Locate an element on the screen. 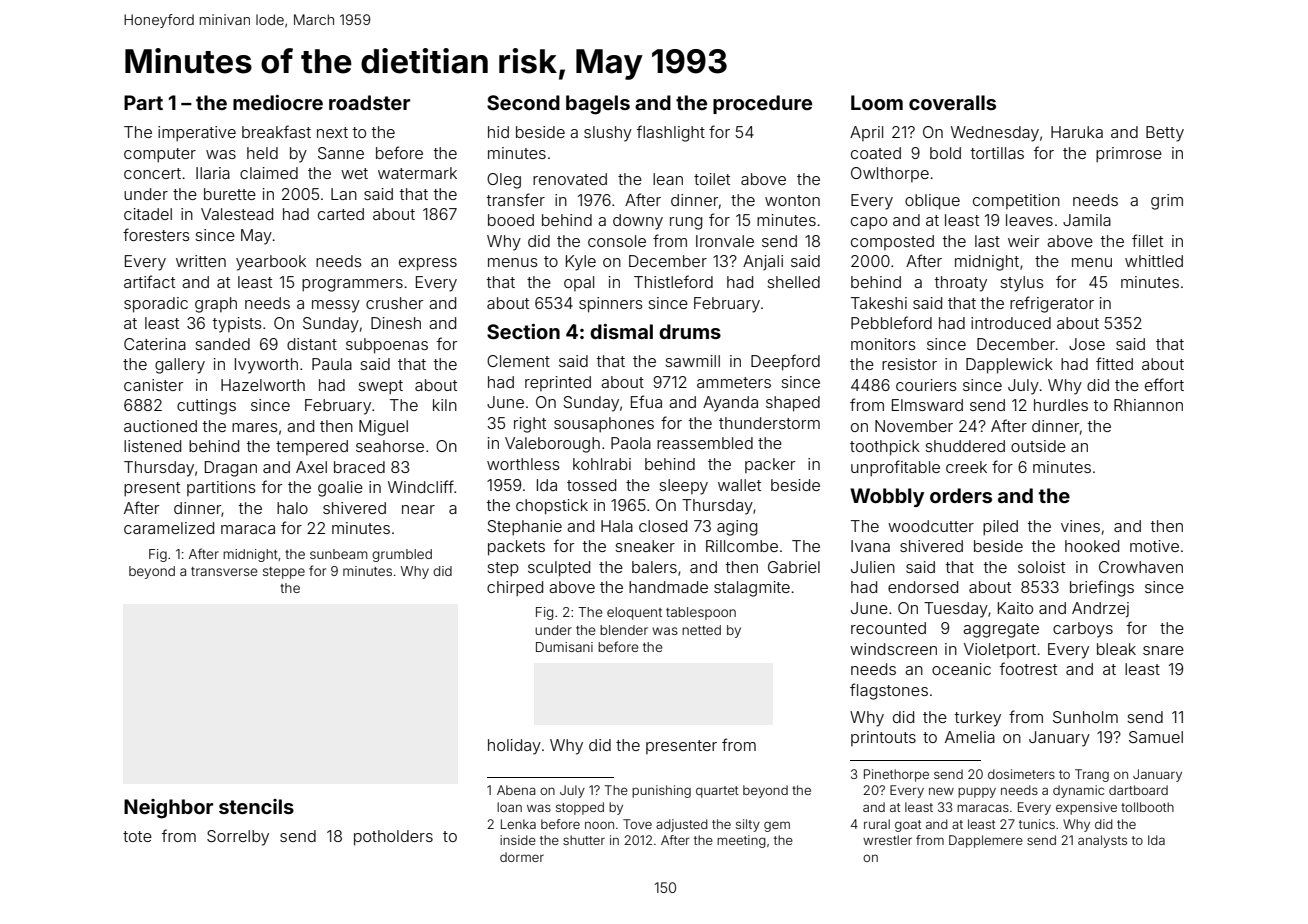 The height and width of the screenshot is (924, 1308). hid is located at coordinates (498, 132).
